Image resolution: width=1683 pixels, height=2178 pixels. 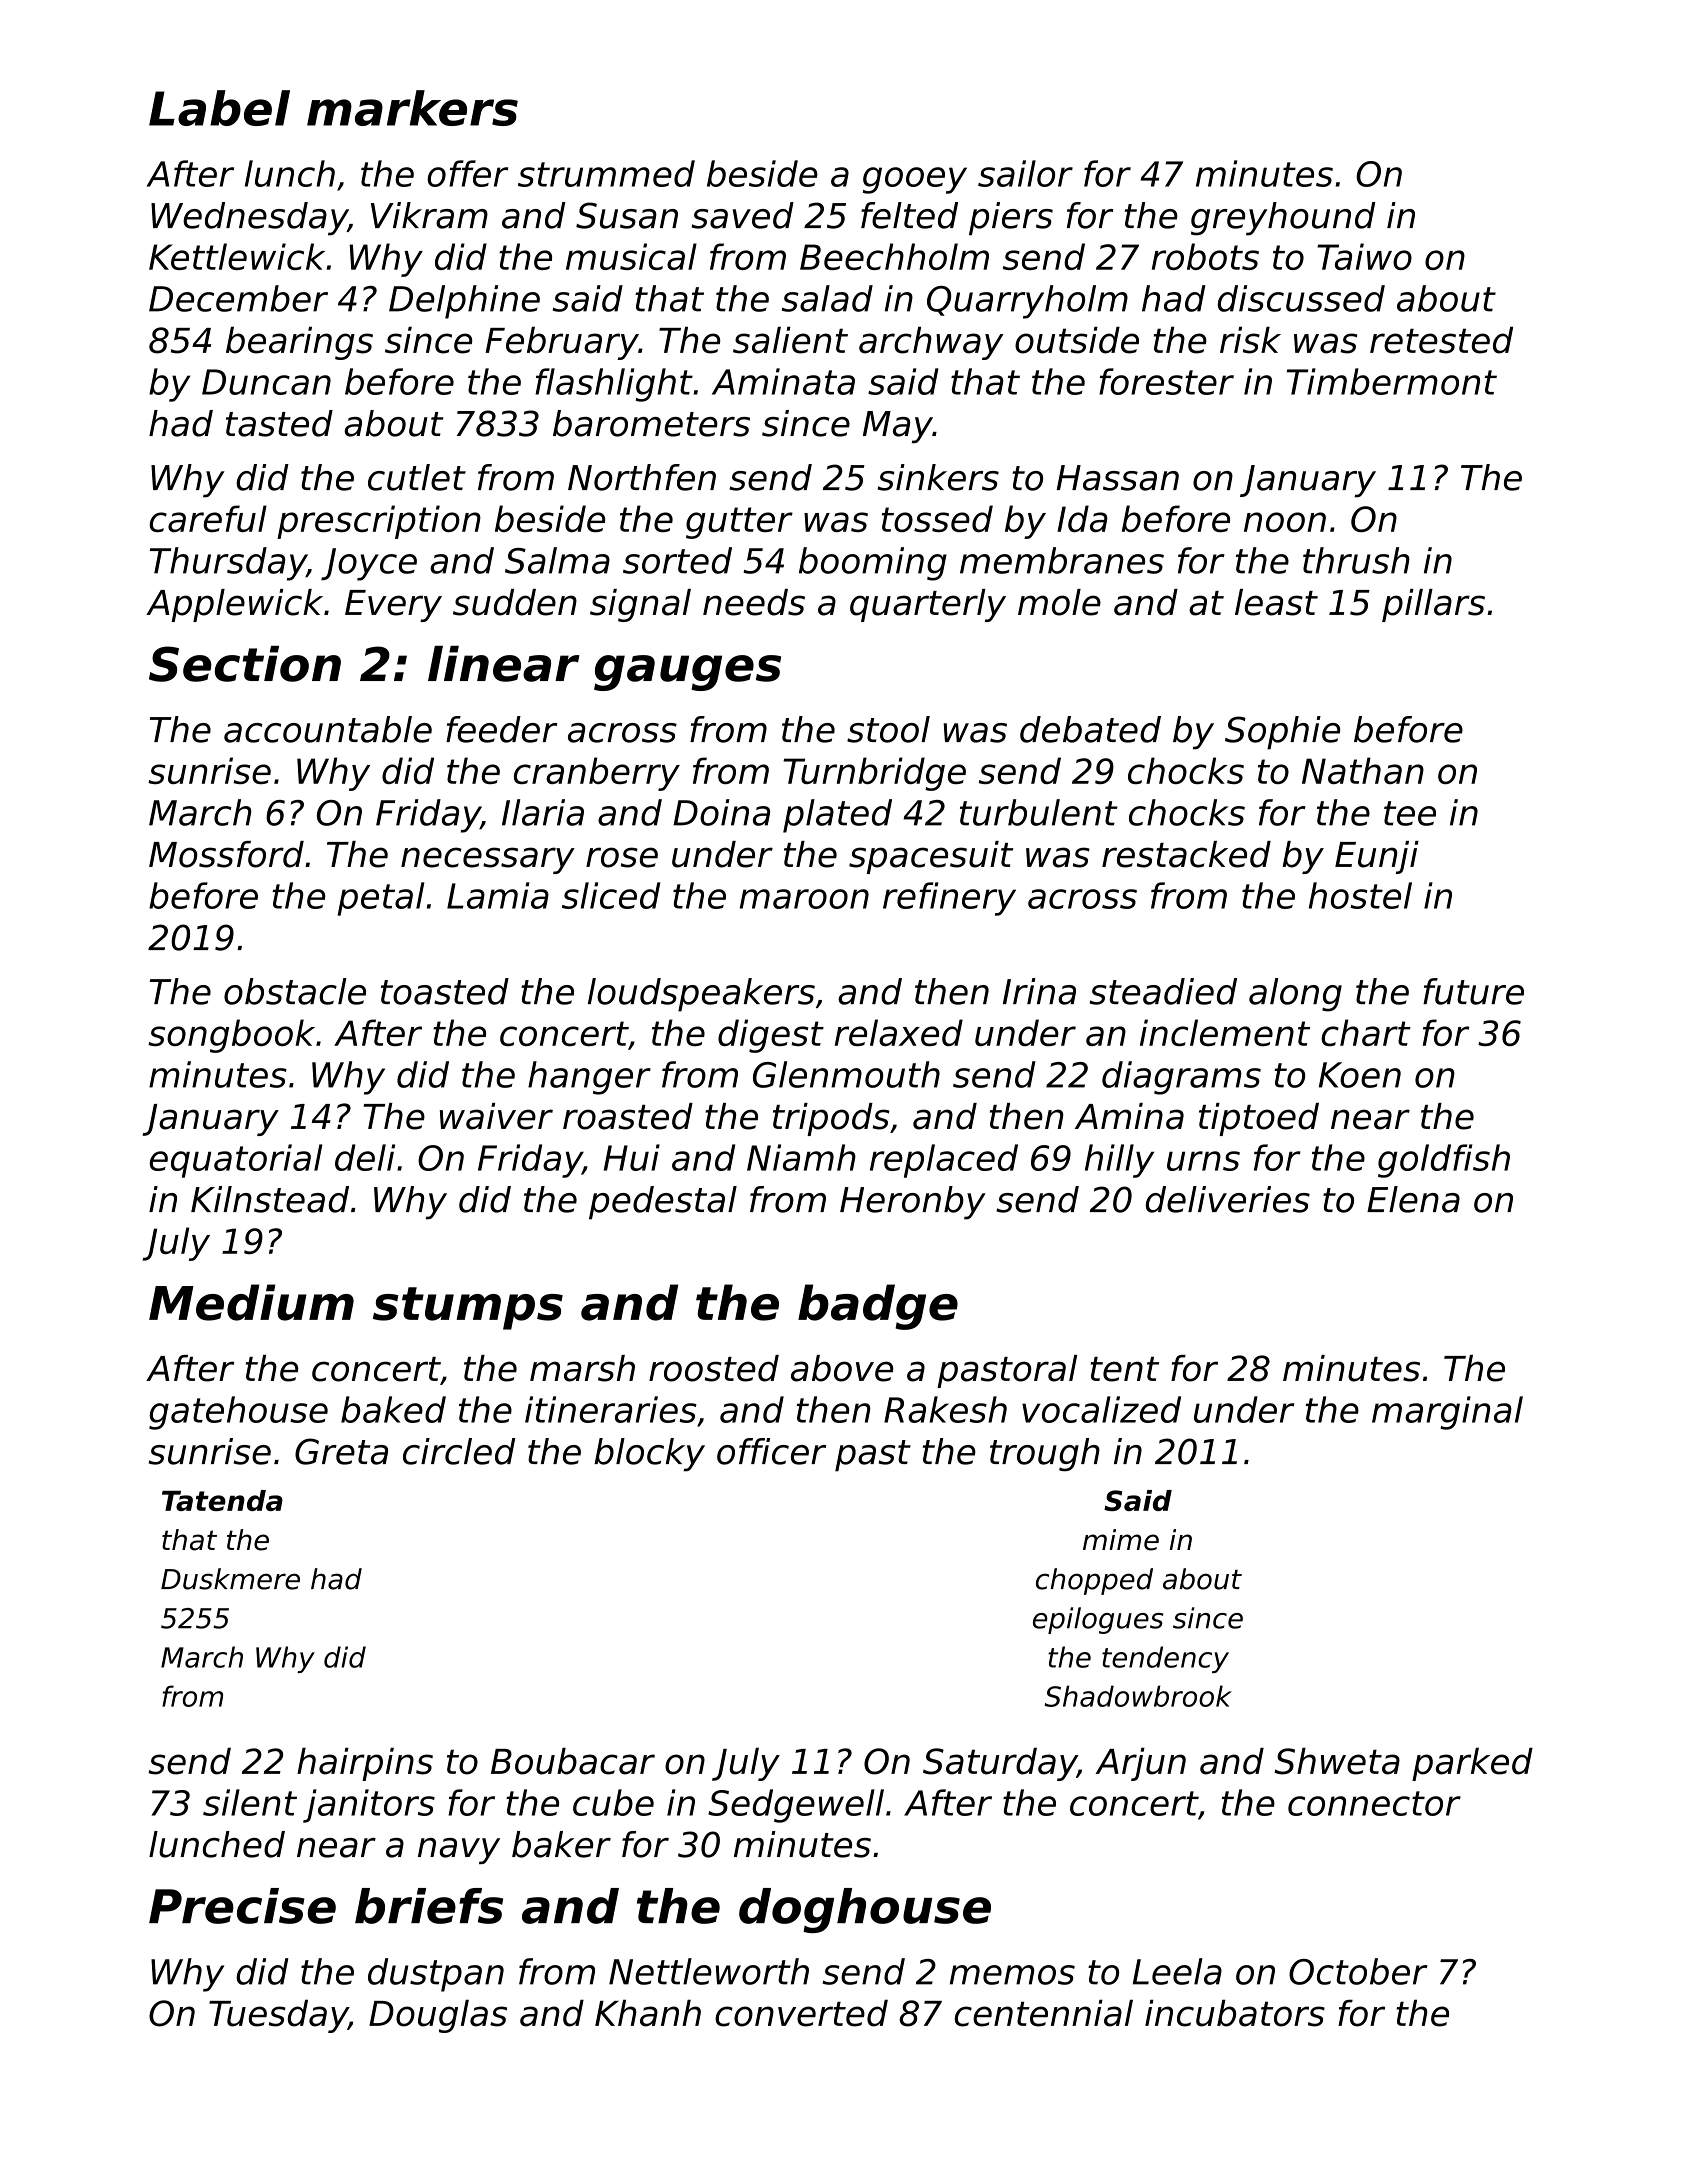 I want to click on incubators, so click(x=1235, y=2013).
